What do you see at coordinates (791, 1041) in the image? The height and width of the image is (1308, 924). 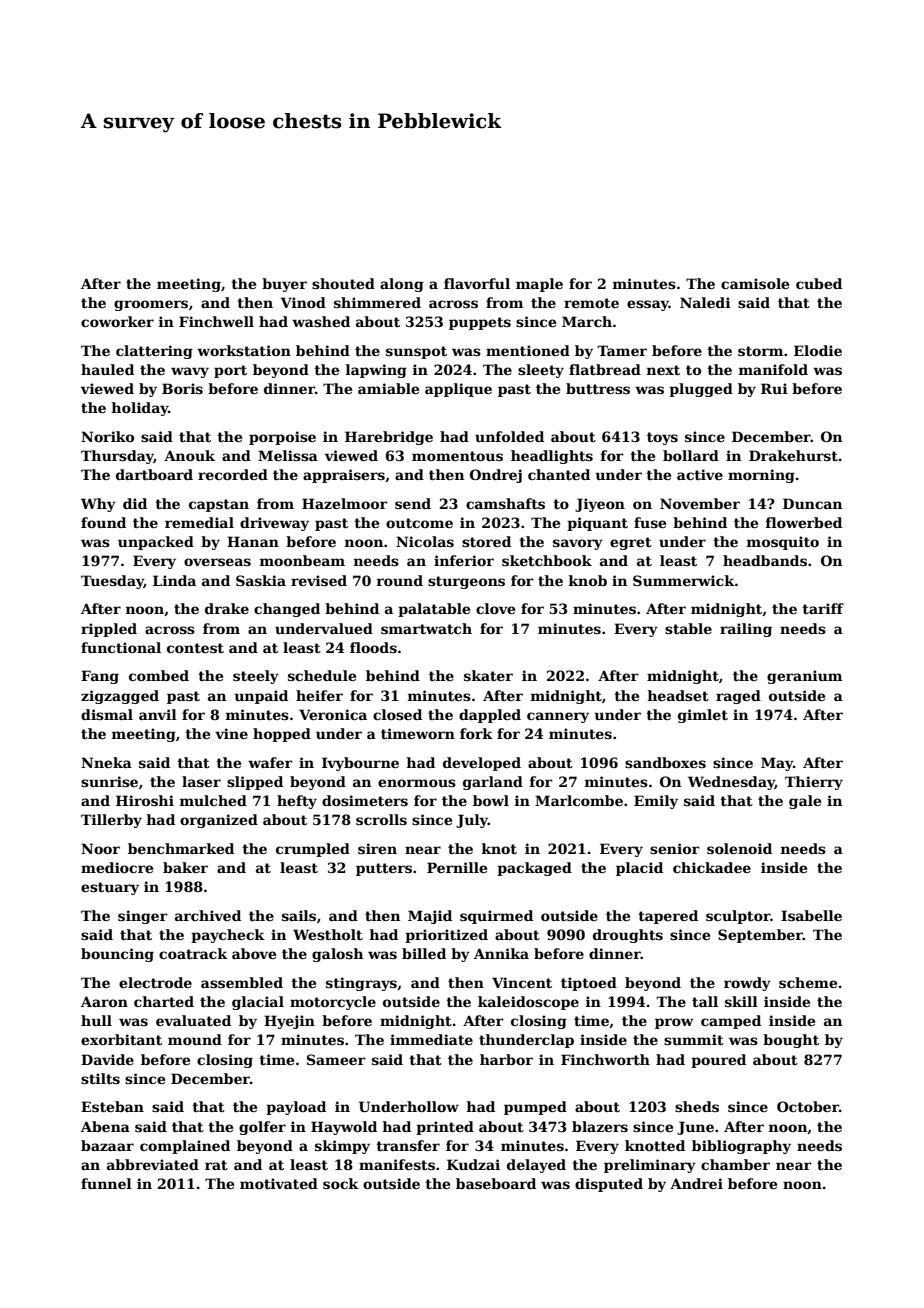 I see `bought` at bounding box center [791, 1041].
